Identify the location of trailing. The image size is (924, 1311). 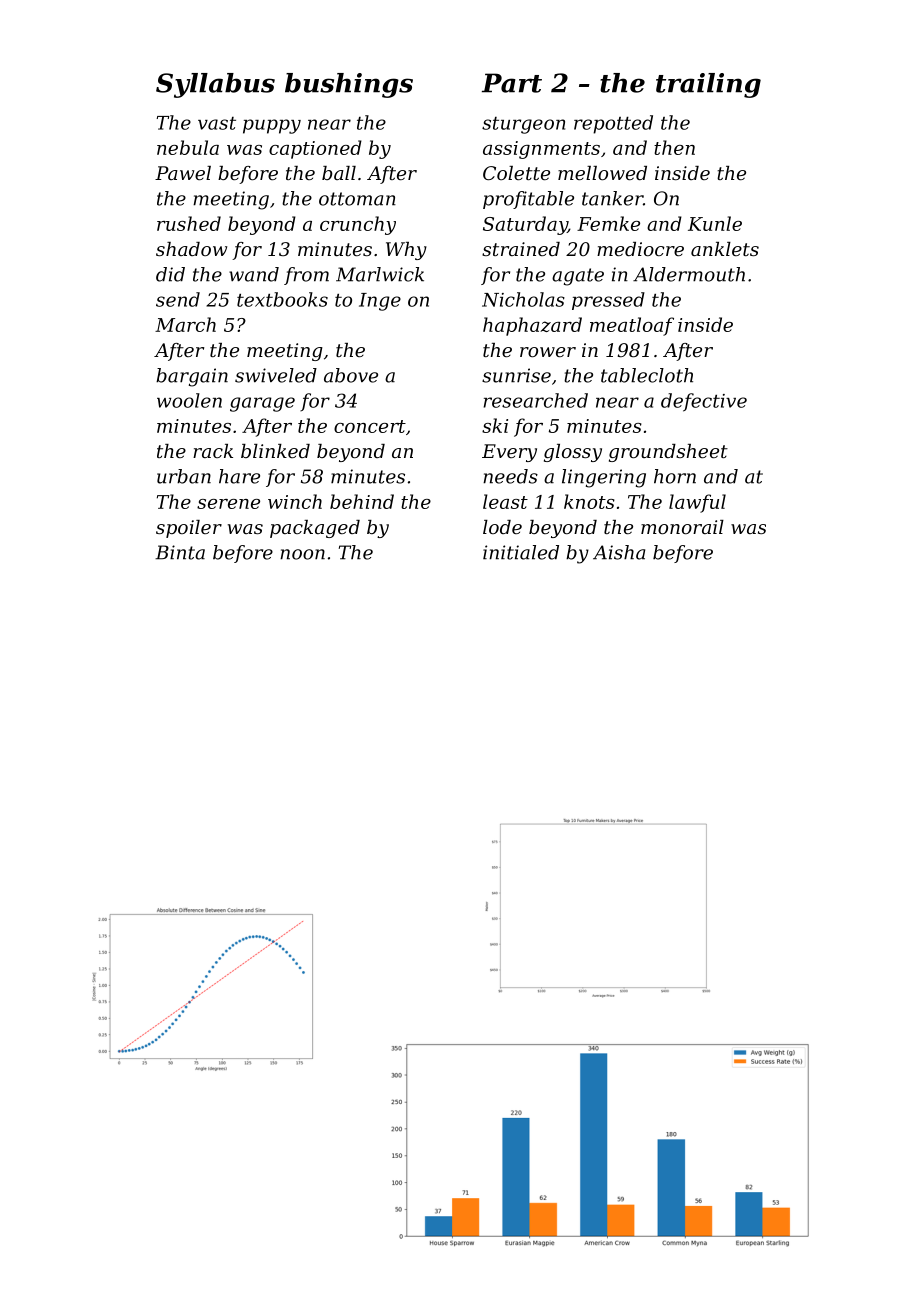
(708, 85).
